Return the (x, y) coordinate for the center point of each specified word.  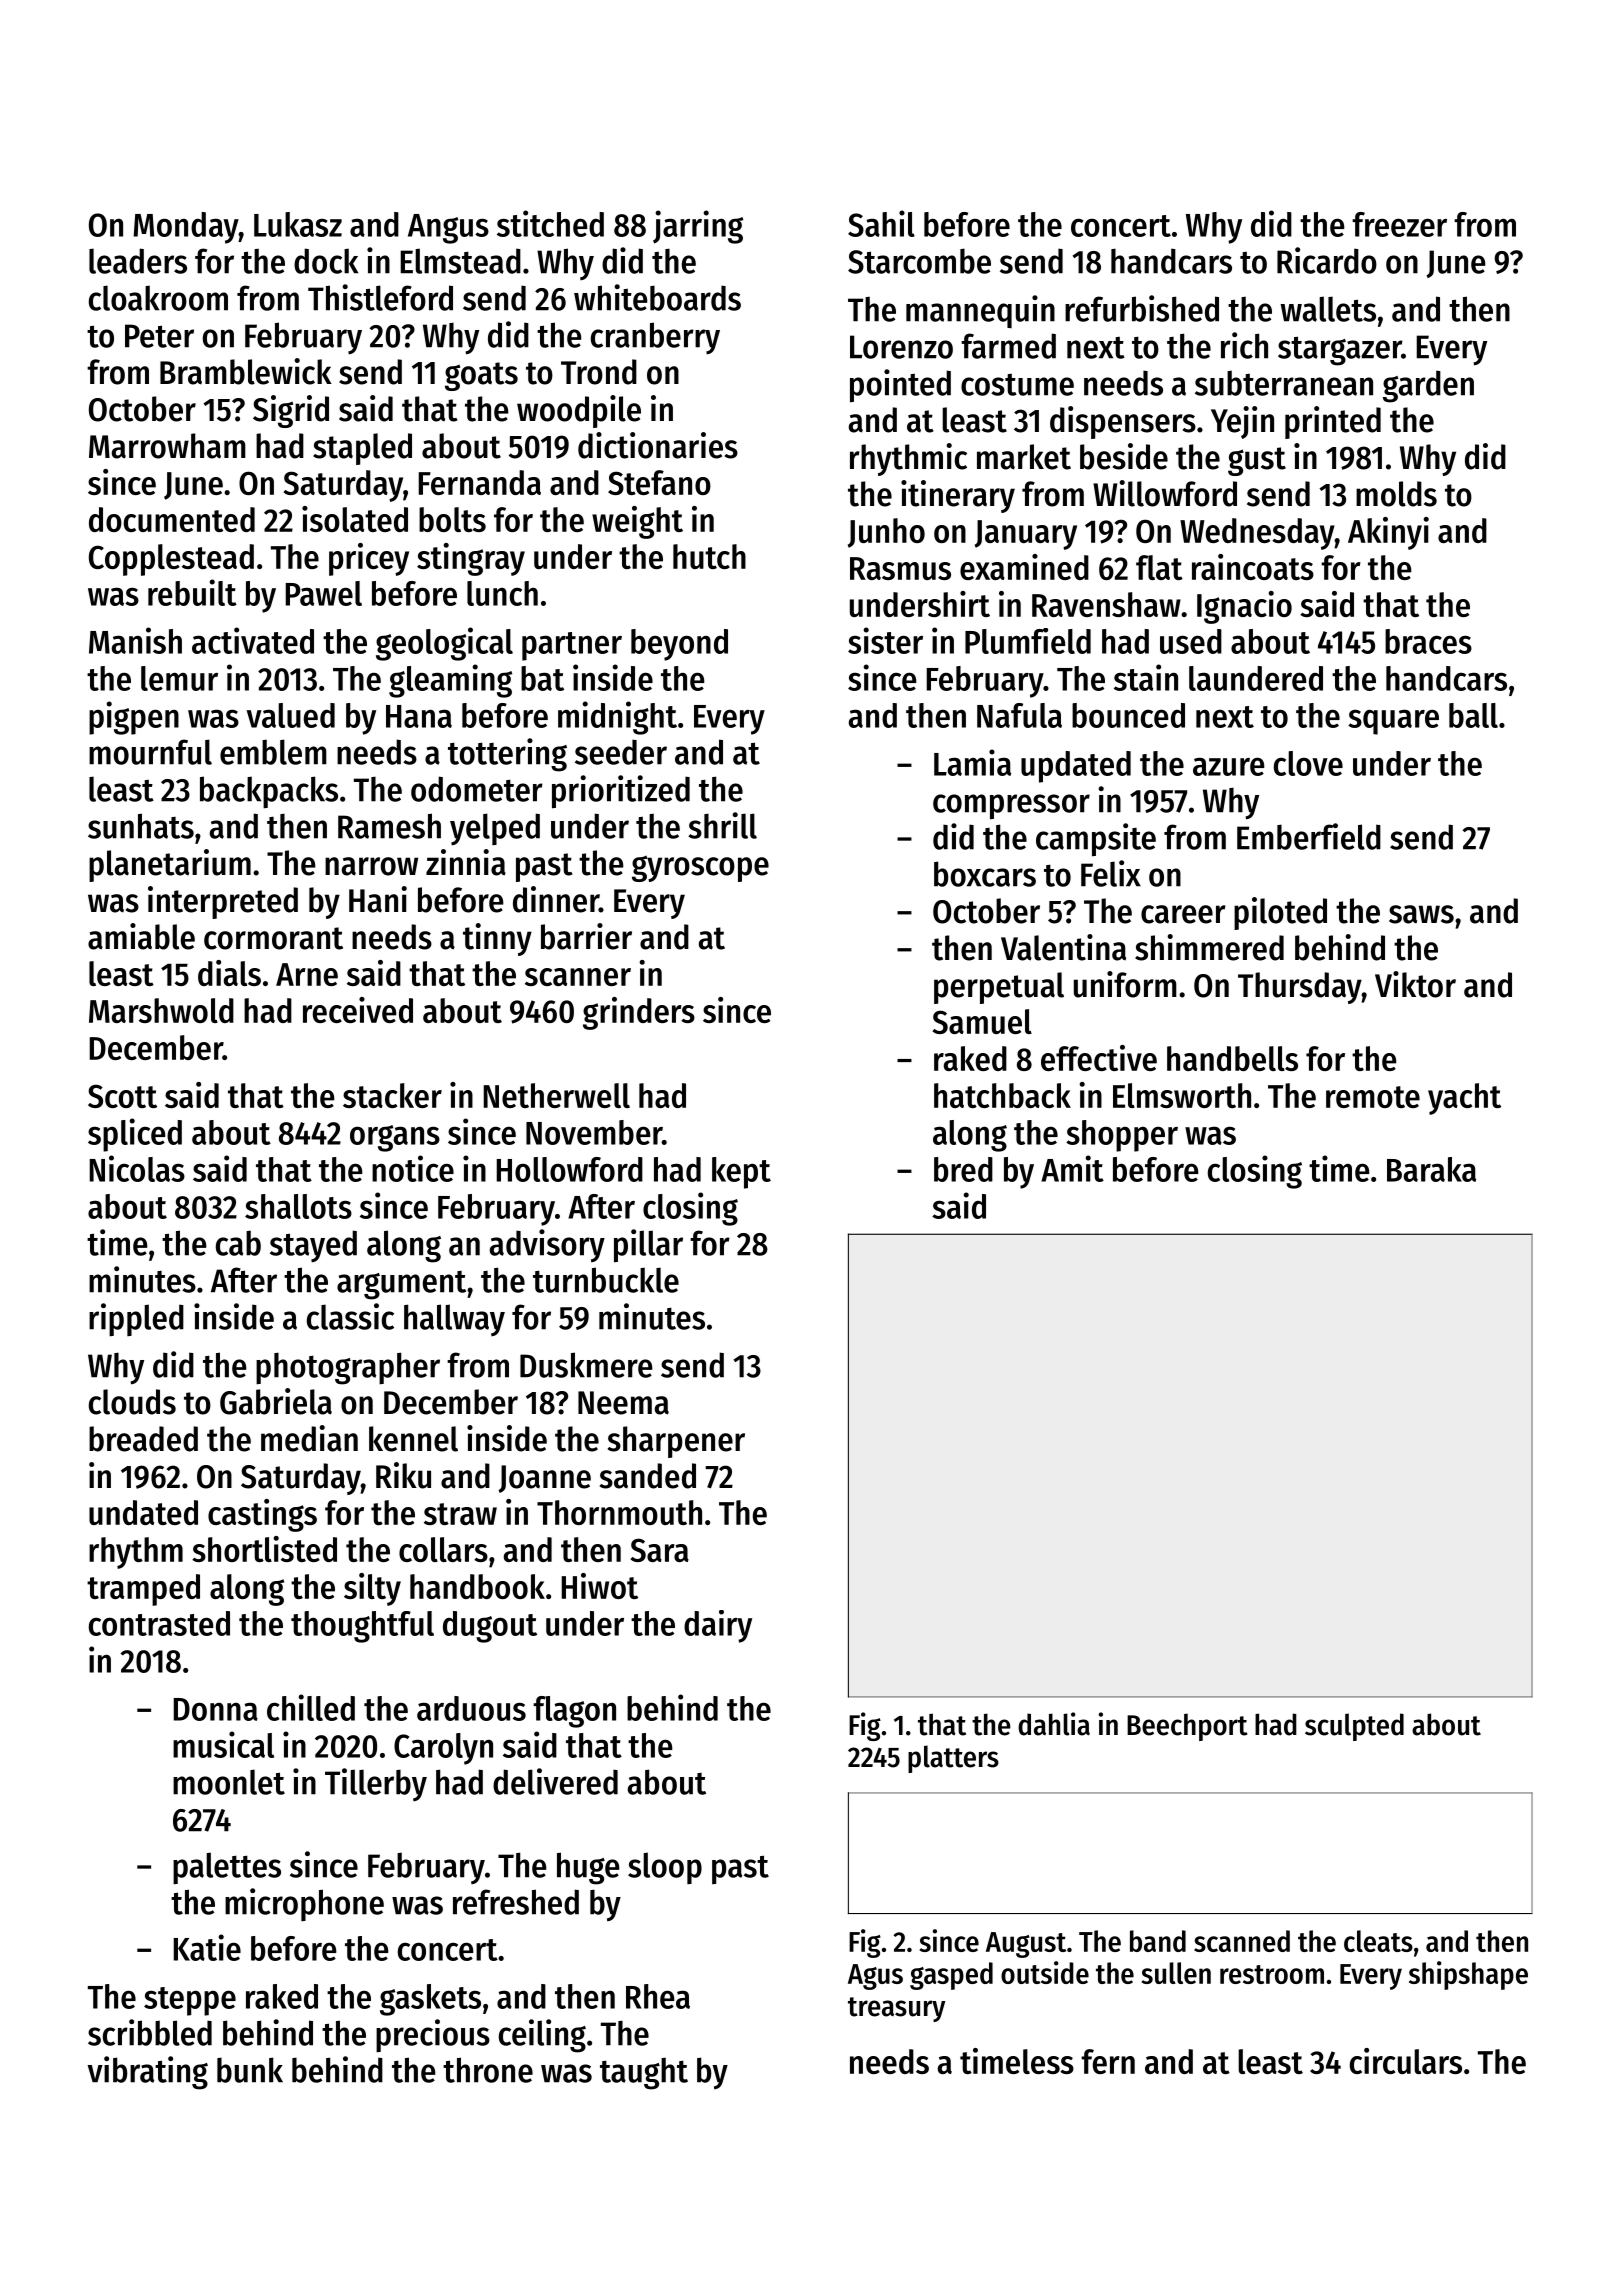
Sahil (881, 223)
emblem (273, 752)
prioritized (621, 792)
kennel (413, 1439)
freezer (1399, 224)
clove (1308, 763)
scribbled (150, 2032)
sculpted (1354, 1727)
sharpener (676, 1442)
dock (326, 261)
